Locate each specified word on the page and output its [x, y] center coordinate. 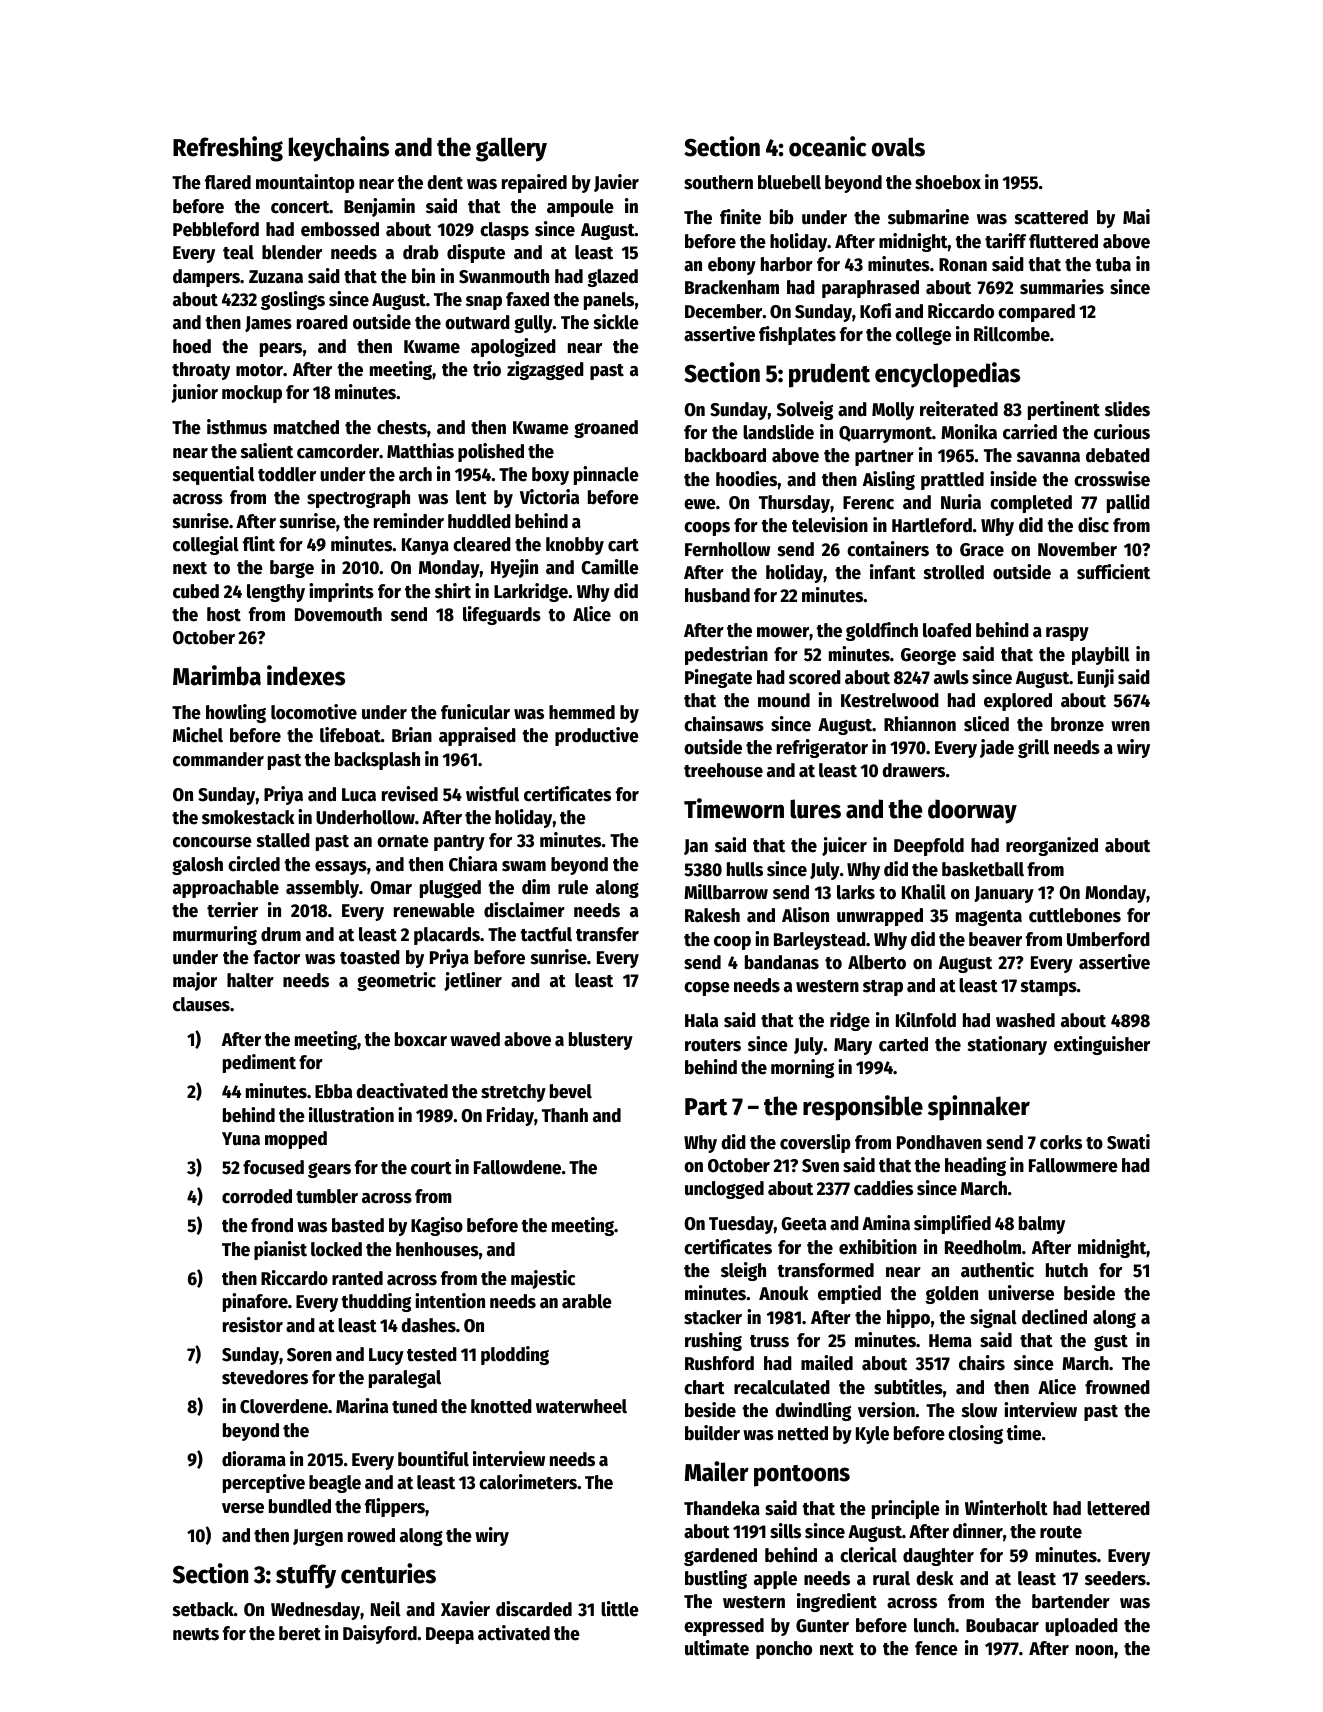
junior [195, 393]
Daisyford [380, 1634]
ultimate [717, 1648]
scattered [1051, 217]
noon [1094, 1650]
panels [609, 301]
